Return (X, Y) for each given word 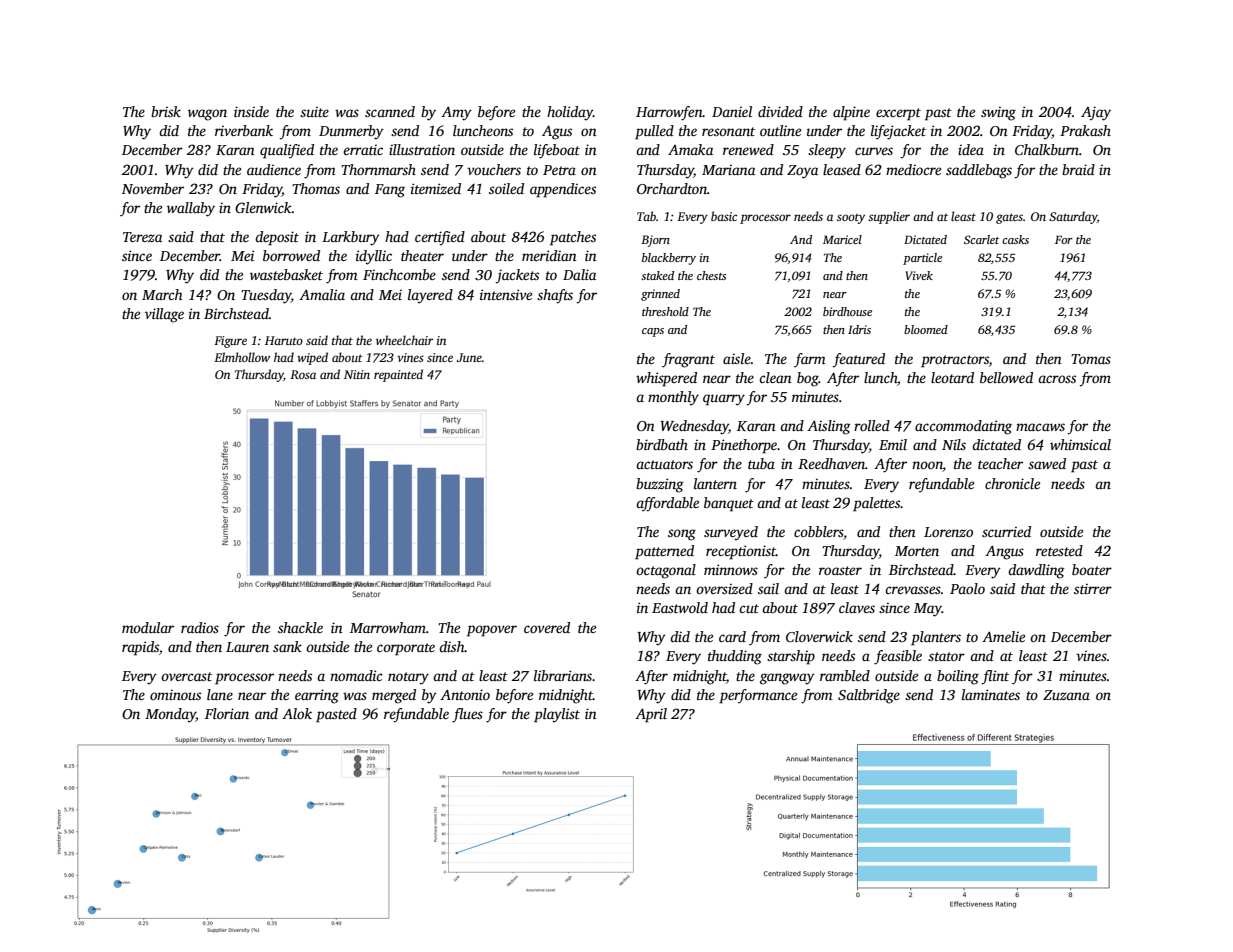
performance (758, 696)
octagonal (666, 571)
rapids (140, 648)
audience (274, 169)
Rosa (303, 374)
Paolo (967, 588)
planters (936, 638)
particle (922, 259)
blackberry (669, 259)
